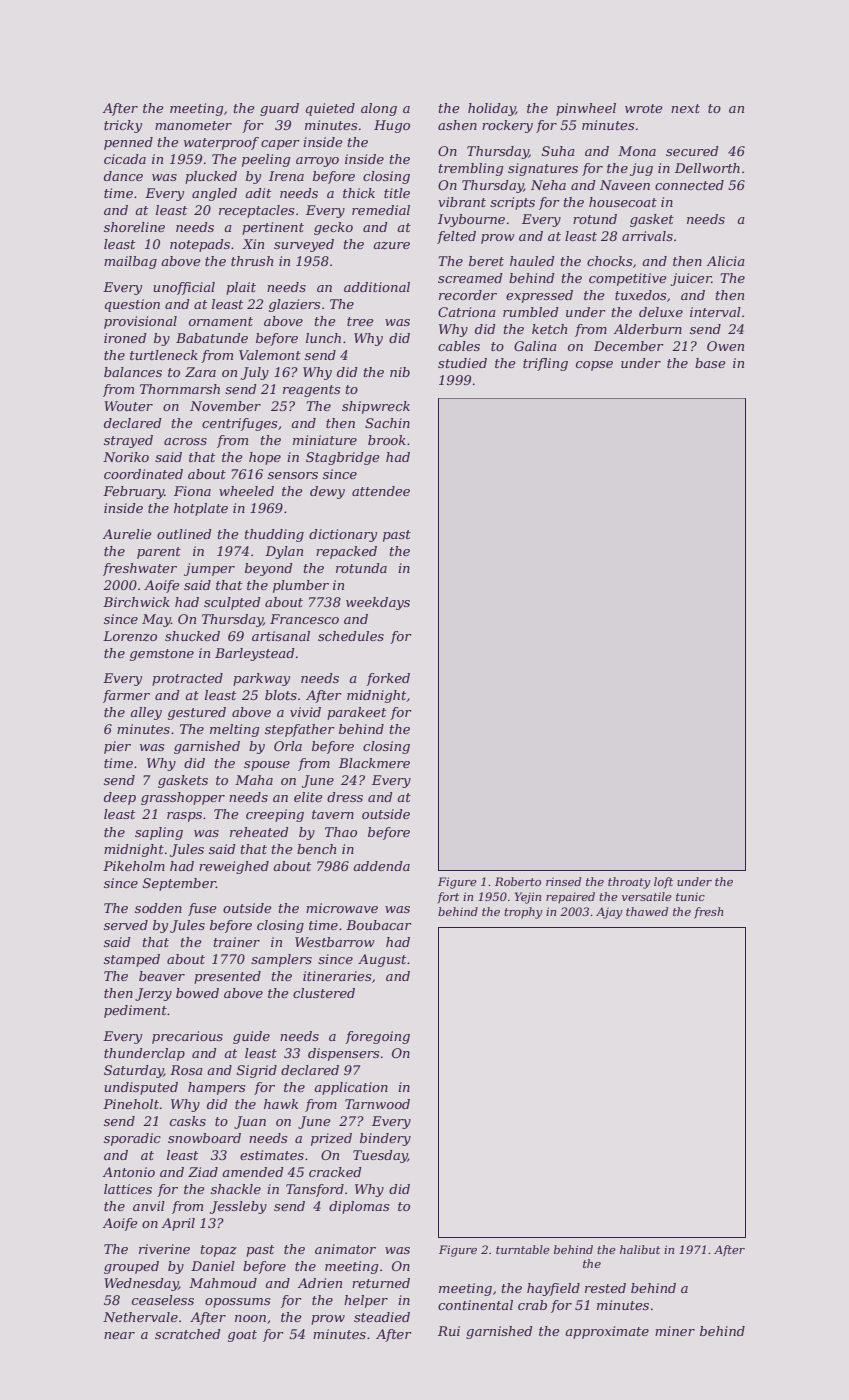  Describe the element at coordinates (685, 108) in the document. I see `next` at that location.
